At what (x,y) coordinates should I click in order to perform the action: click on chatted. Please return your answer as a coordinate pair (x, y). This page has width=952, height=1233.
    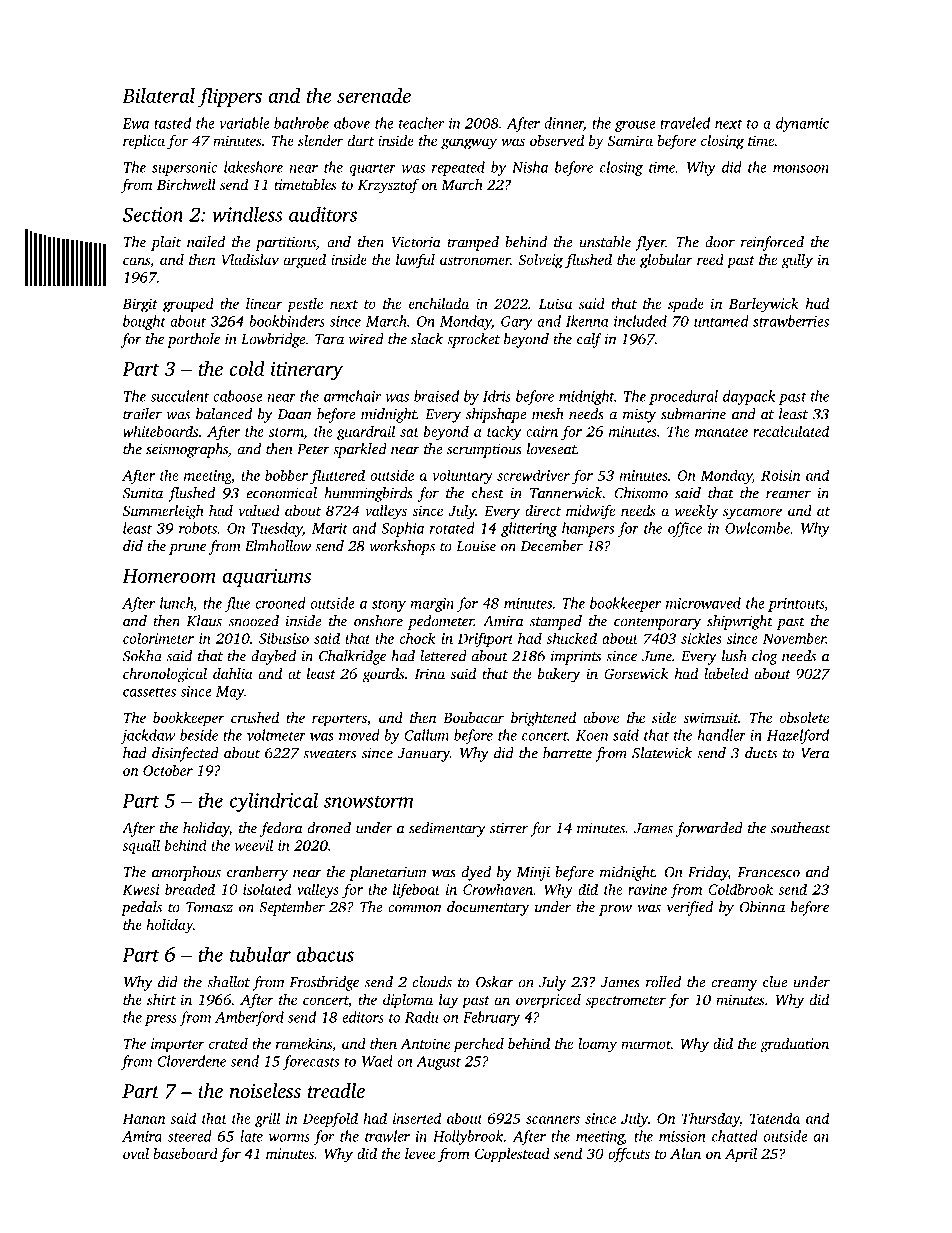
    Looking at the image, I should click on (735, 1136).
